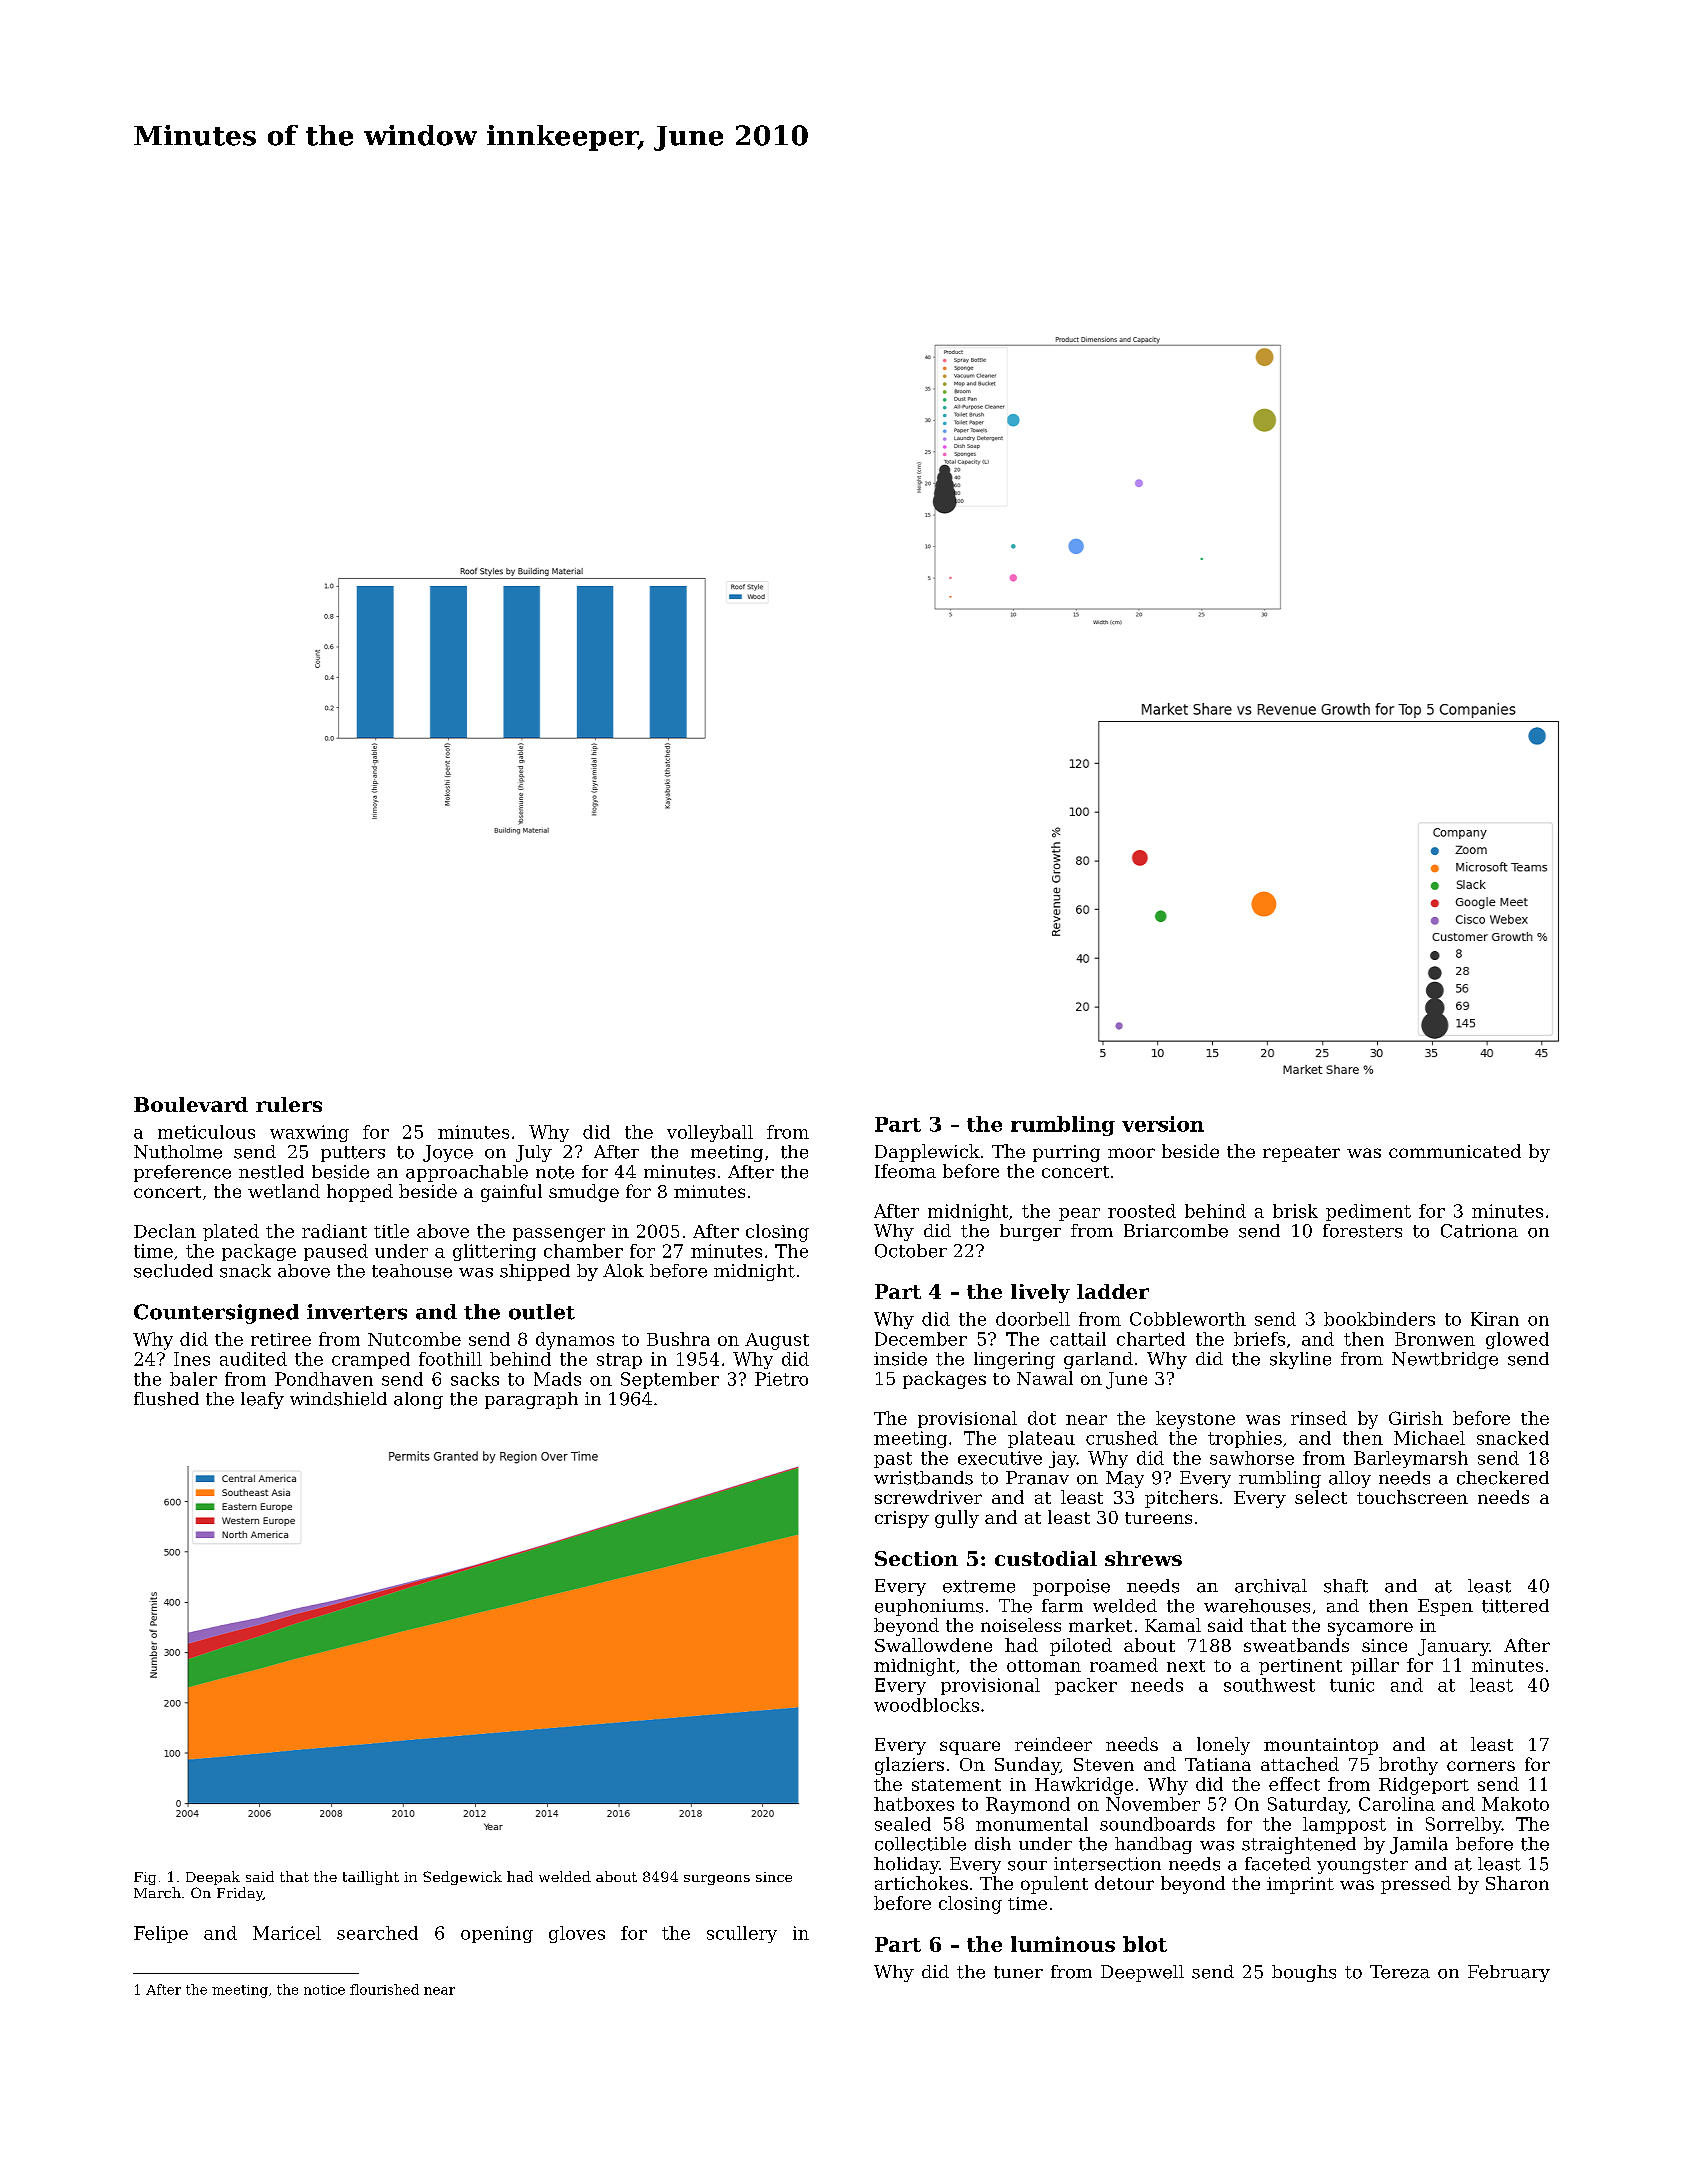  I want to click on tittered, so click(1515, 1606).
